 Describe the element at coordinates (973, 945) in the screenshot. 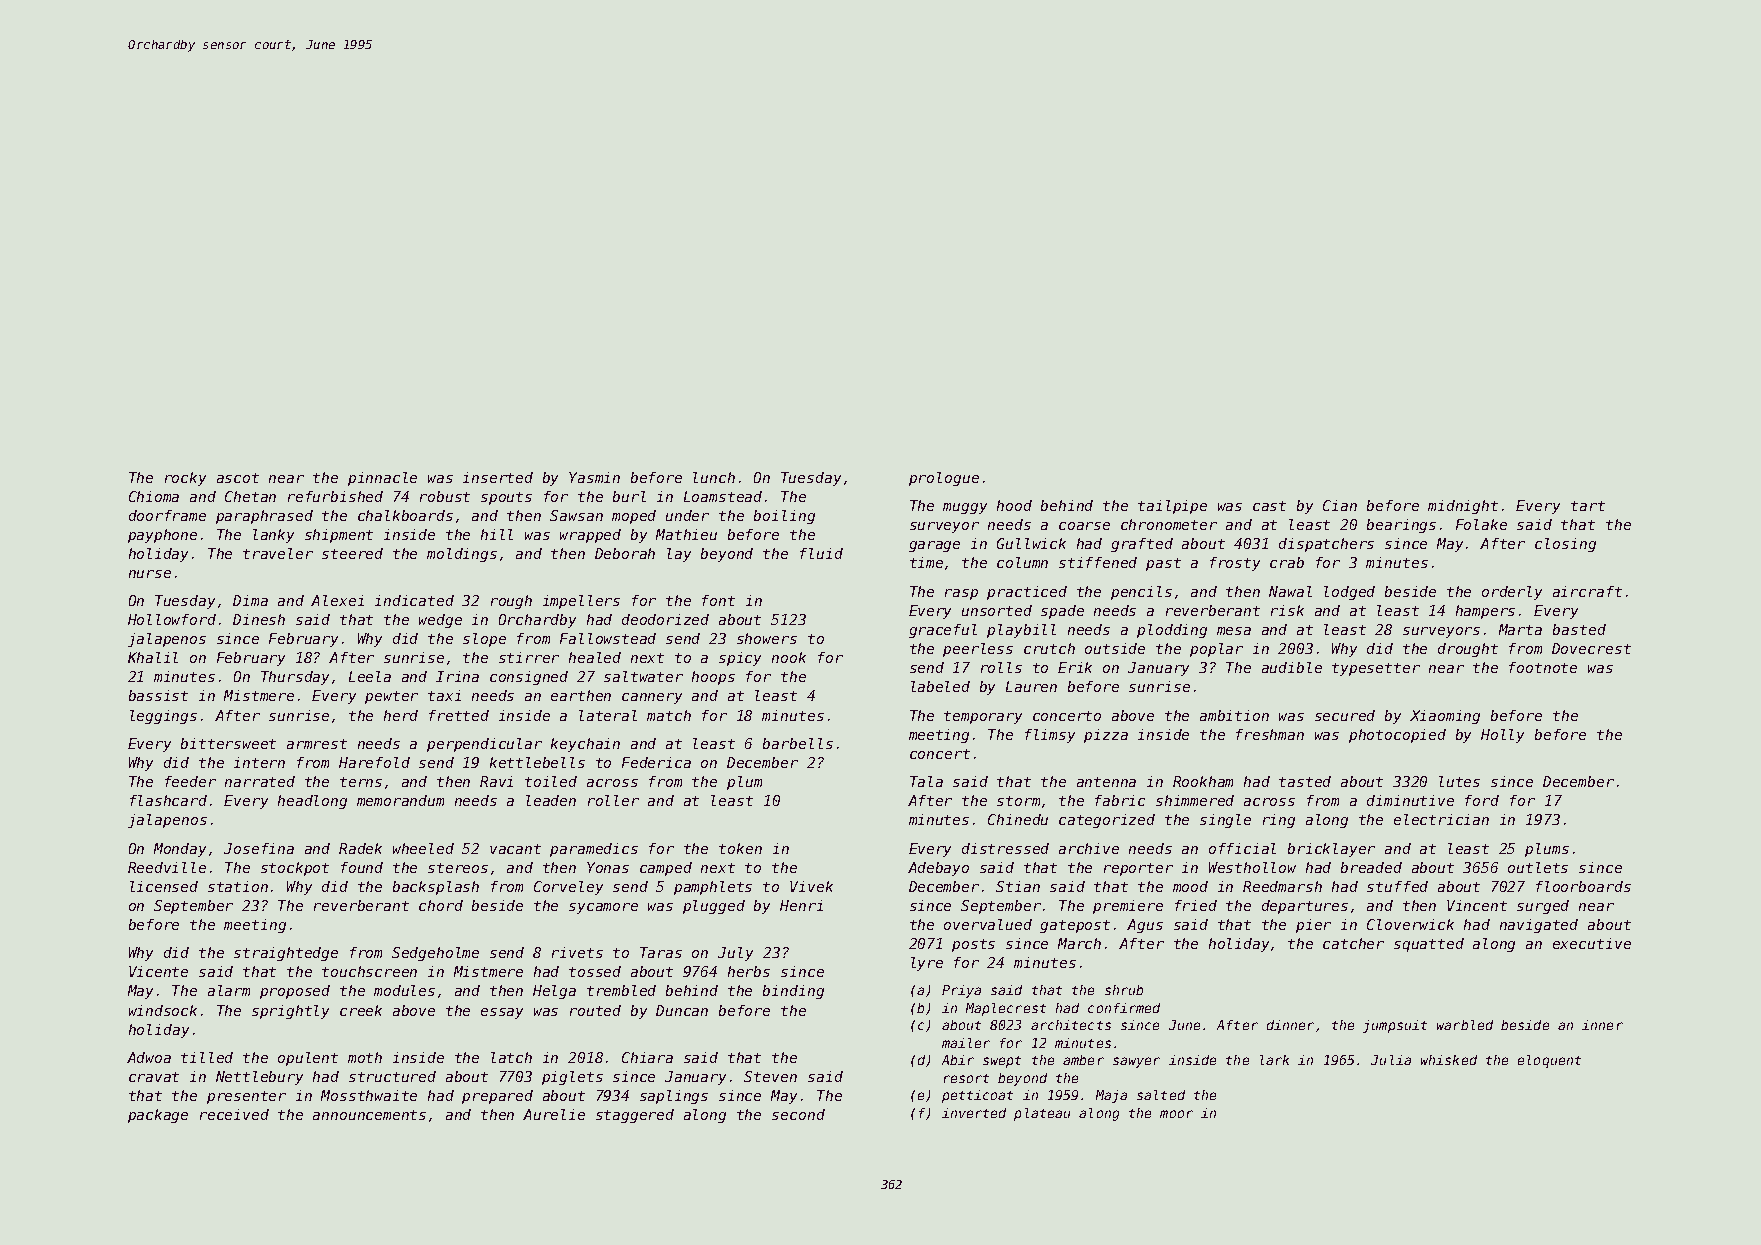

I see `posts` at that location.
